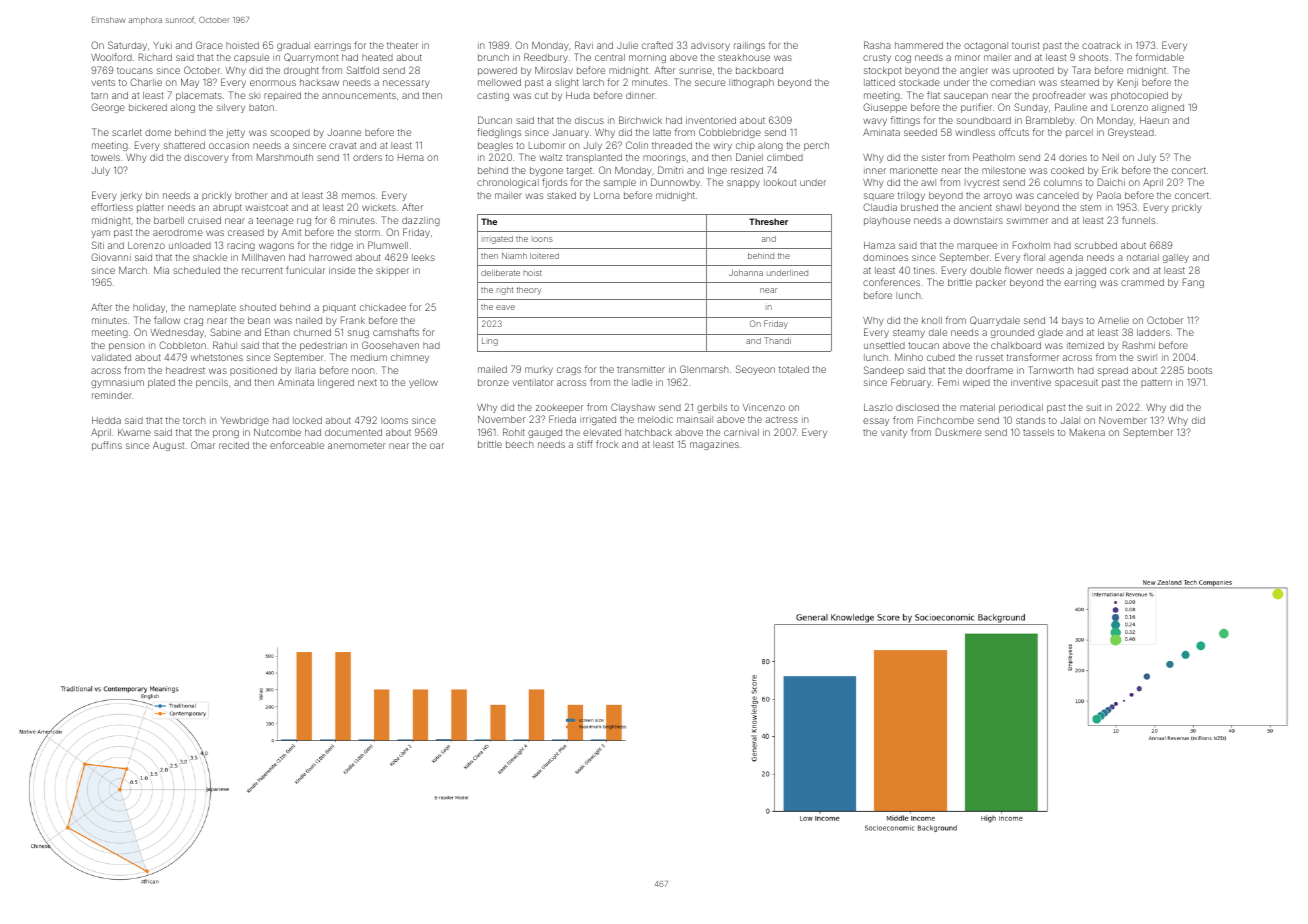  What do you see at coordinates (1101, 45) in the image?
I see `coatrack` at bounding box center [1101, 45].
